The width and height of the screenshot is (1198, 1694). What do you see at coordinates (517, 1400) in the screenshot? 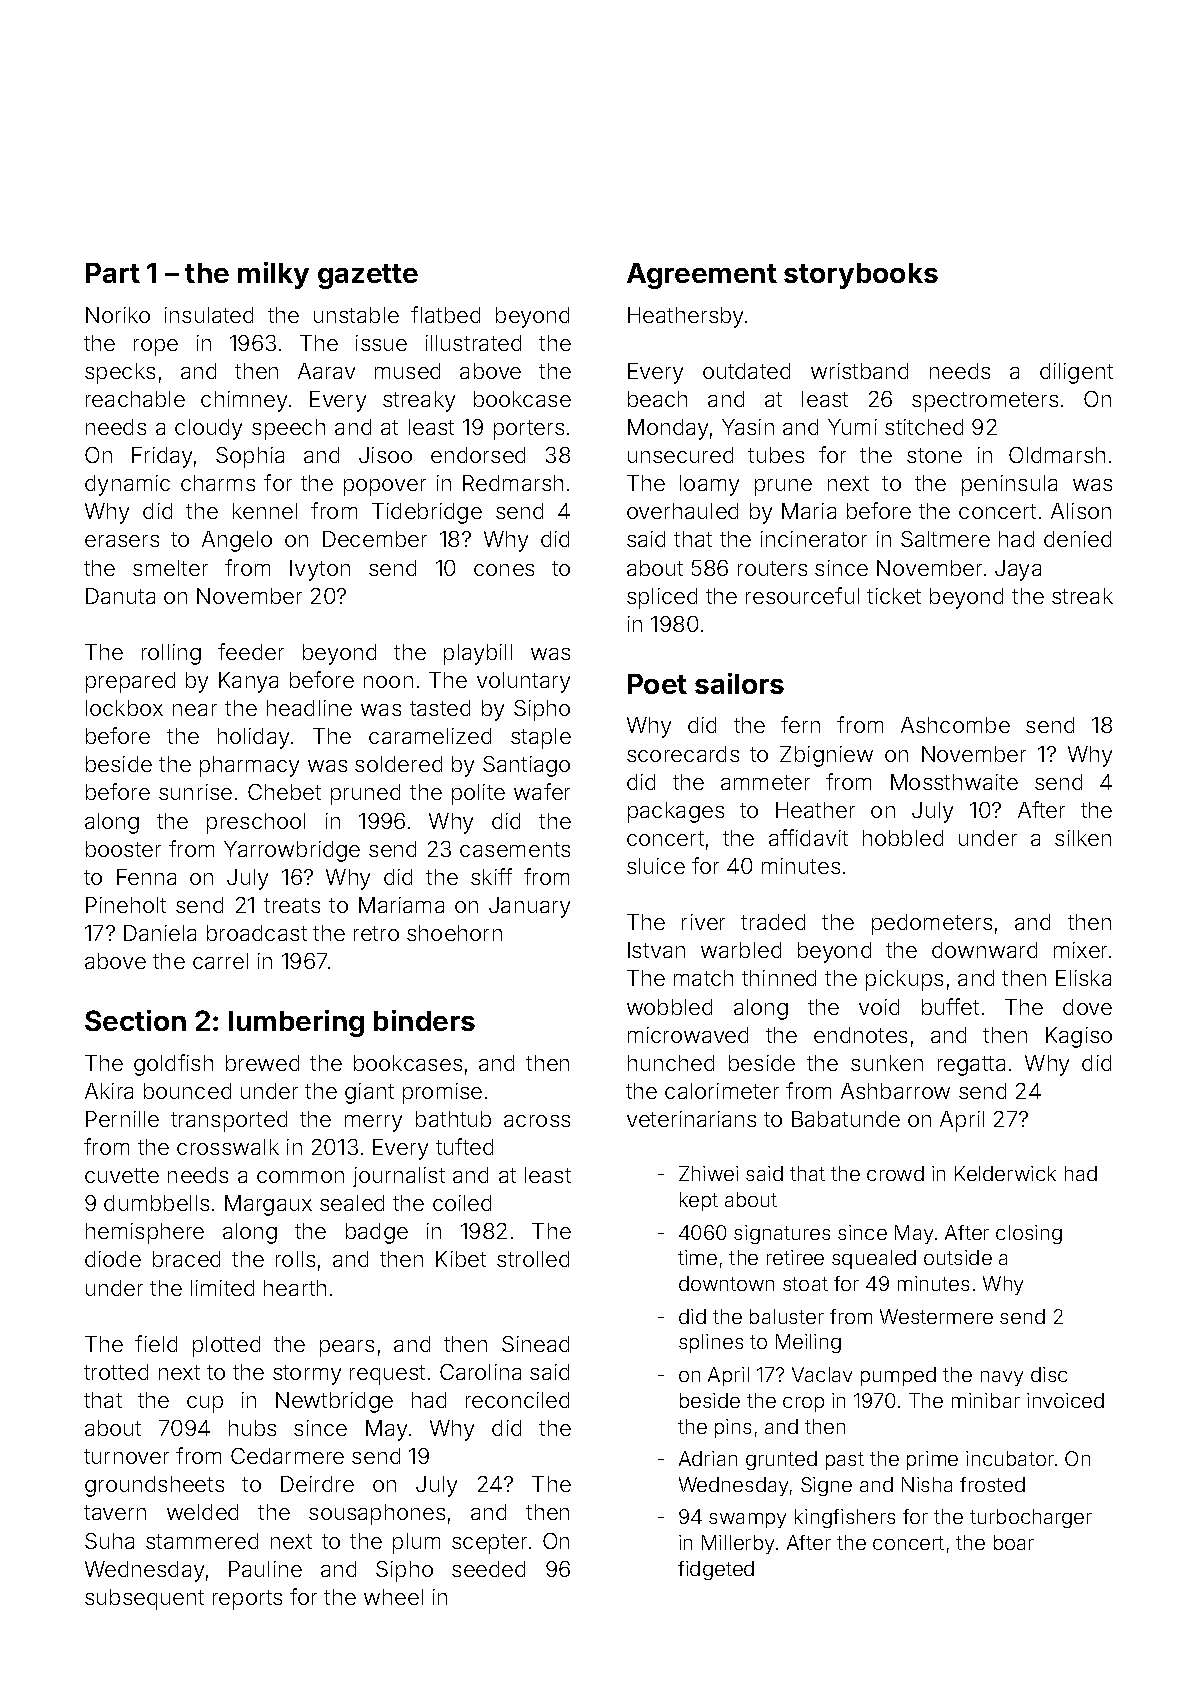
I see `reconciled` at bounding box center [517, 1400].
